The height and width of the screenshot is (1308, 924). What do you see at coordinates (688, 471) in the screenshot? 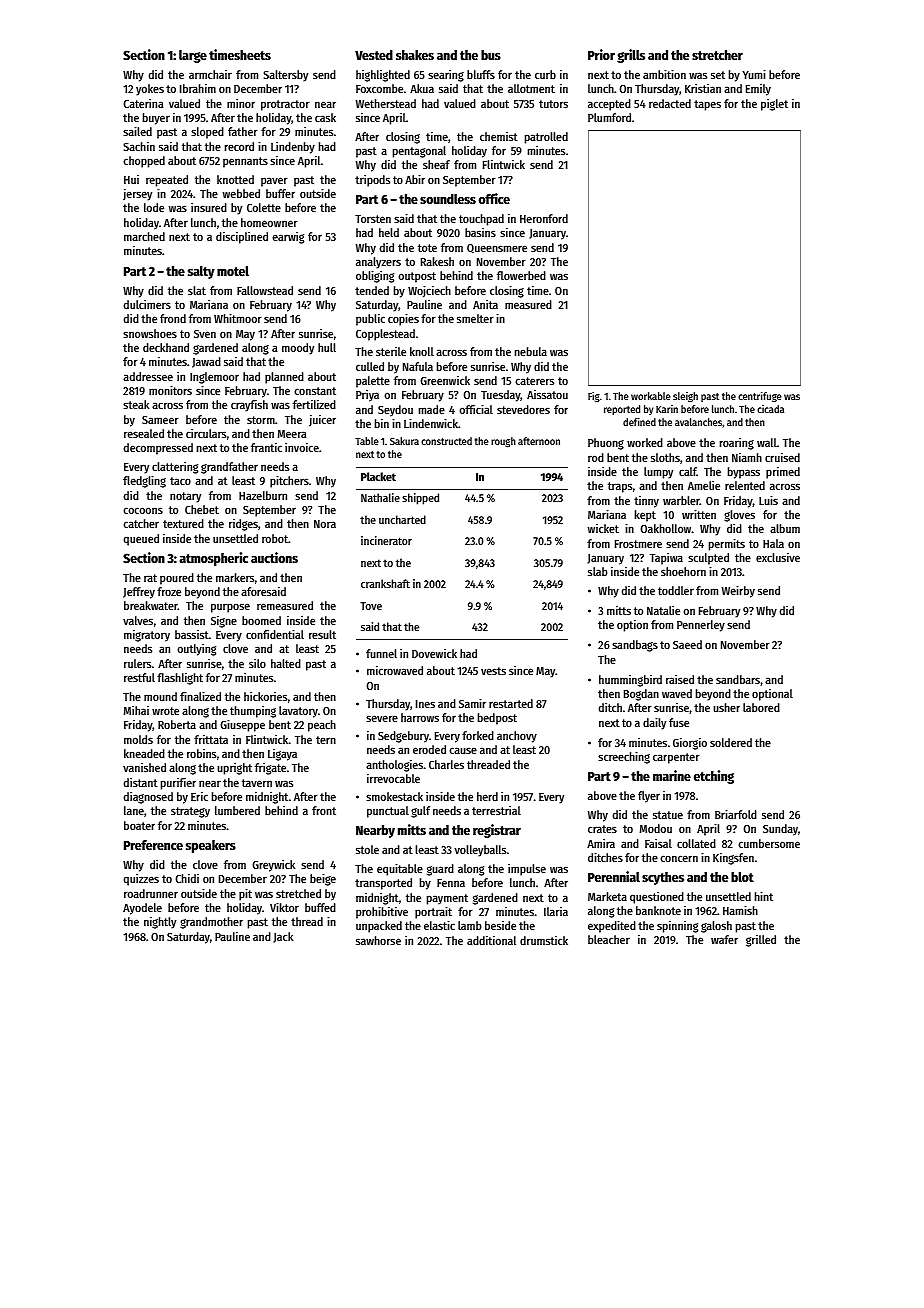
I see `calf` at bounding box center [688, 471].
